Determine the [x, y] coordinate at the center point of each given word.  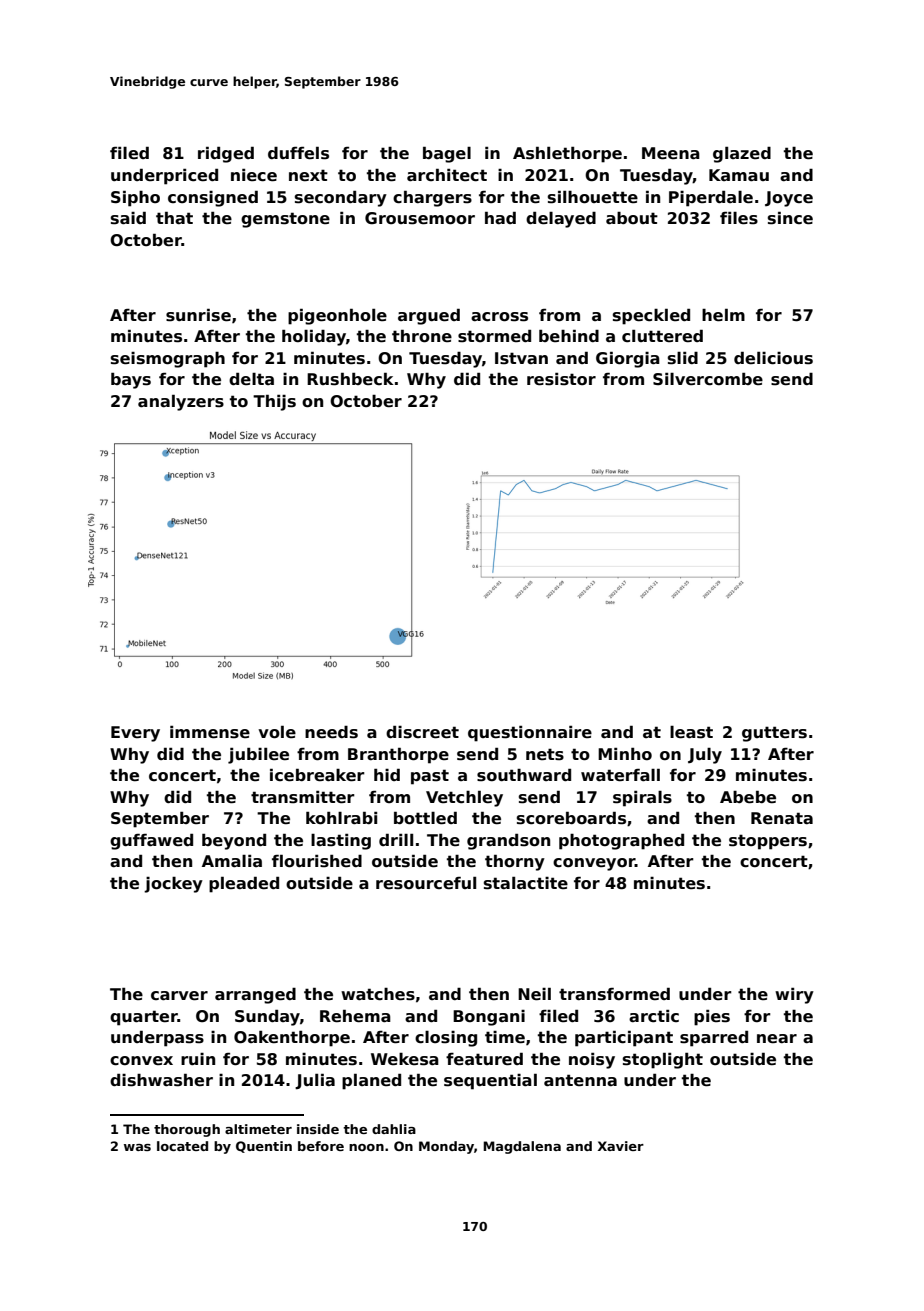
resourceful [426, 883]
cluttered [662, 336]
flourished [317, 861]
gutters [774, 734]
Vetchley [464, 798]
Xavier [621, 1146]
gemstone [285, 220]
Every [135, 734]
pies [712, 1018]
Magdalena [522, 1147]
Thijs [274, 402]
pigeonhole [337, 316]
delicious [773, 358]
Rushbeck [350, 379]
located [182, 1146]
